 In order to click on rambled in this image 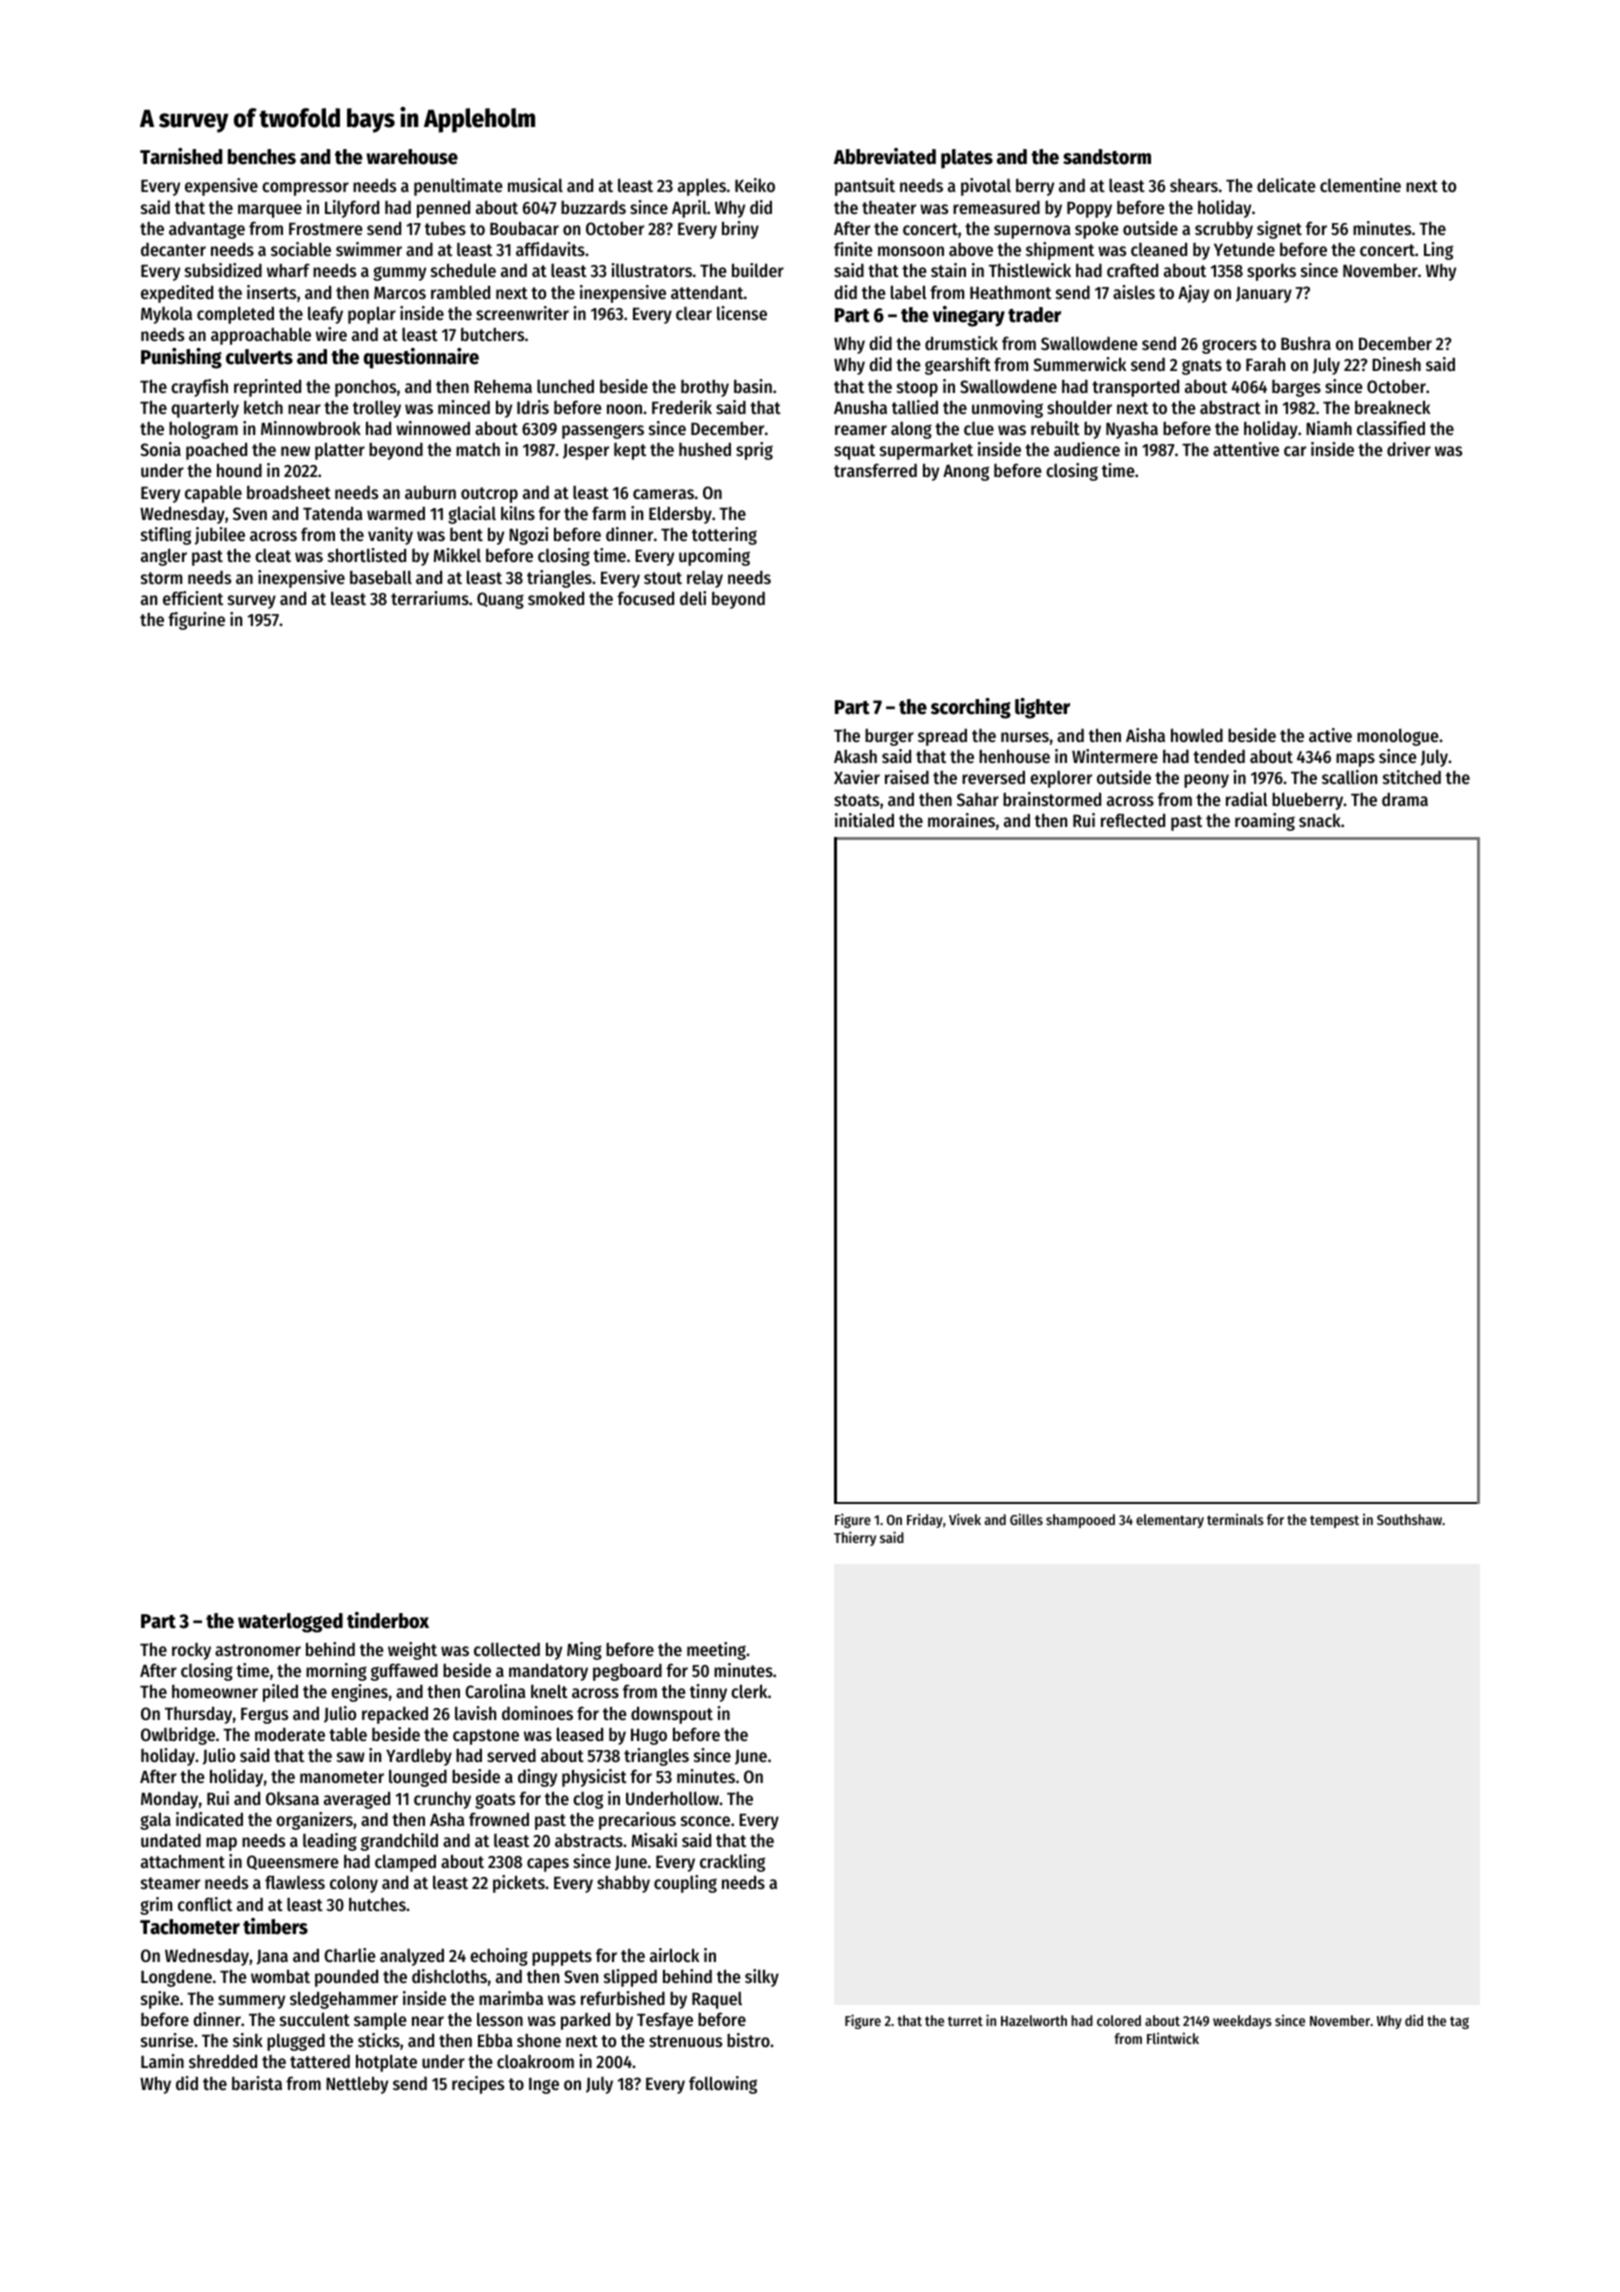, I will do `click(460, 292)`.
